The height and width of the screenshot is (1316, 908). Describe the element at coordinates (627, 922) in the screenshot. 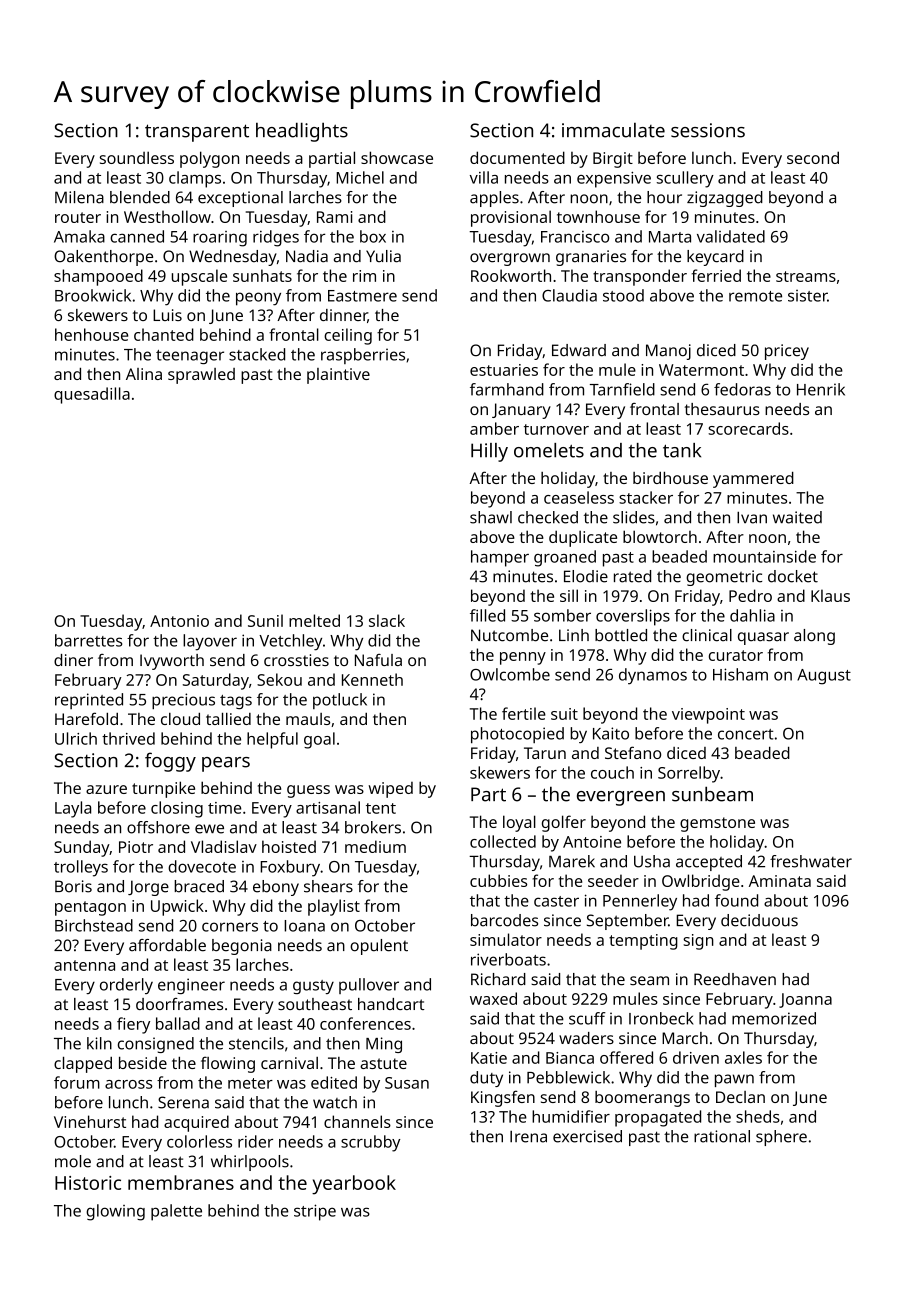

I see `September` at that location.
